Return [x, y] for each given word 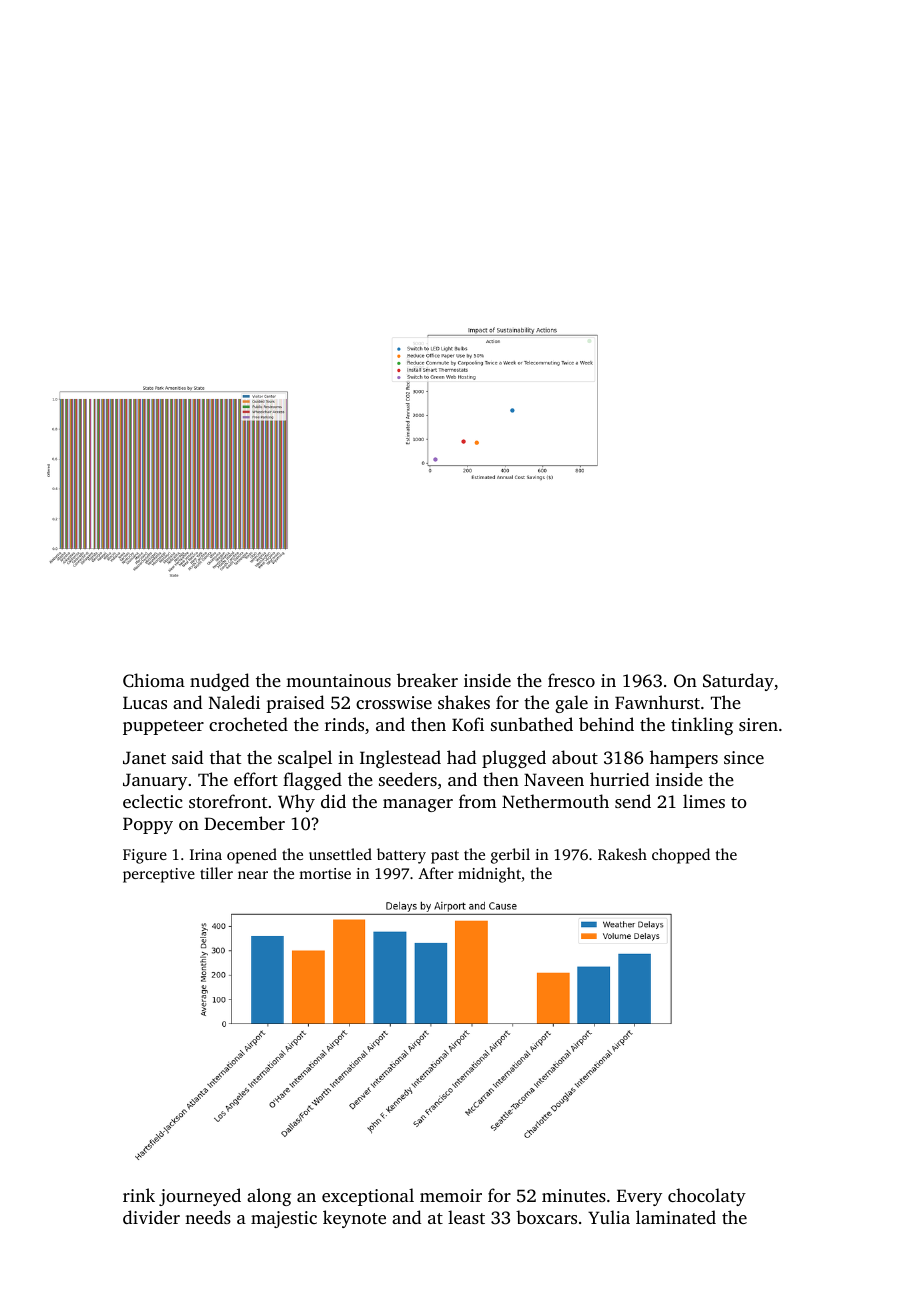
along [269, 1197]
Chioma [154, 680]
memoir [451, 1195]
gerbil [510, 856]
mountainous [338, 680]
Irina [206, 854]
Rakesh [622, 854]
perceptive [159, 875]
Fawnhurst [657, 702]
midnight [489, 875]
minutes [574, 1195]
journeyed [200, 1197]
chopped [681, 856]
